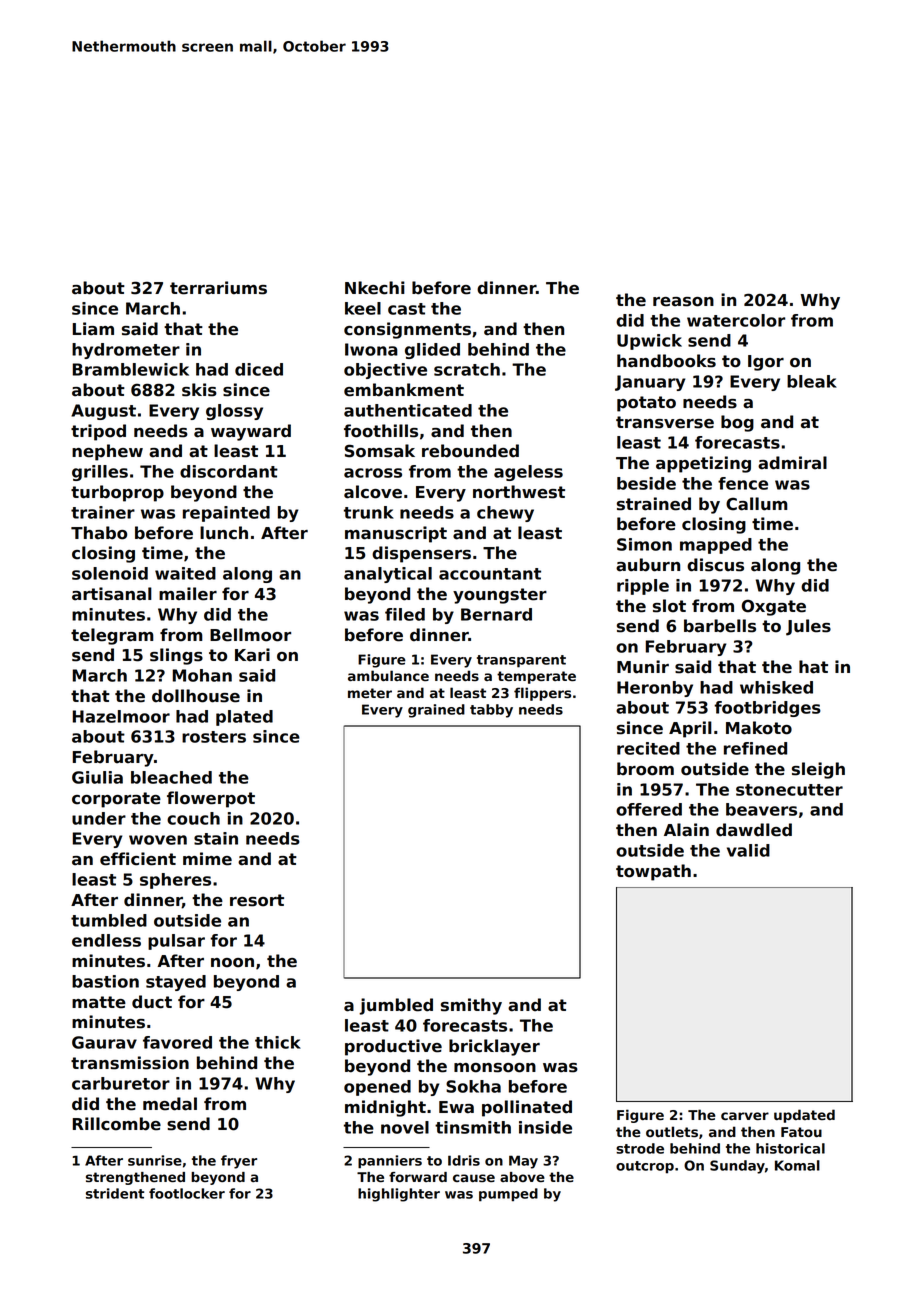 This screenshot has height=1308, width=924. What do you see at coordinates (649, 809) in the screenshot?
I see `offered` at bounding box center [649, 809].
